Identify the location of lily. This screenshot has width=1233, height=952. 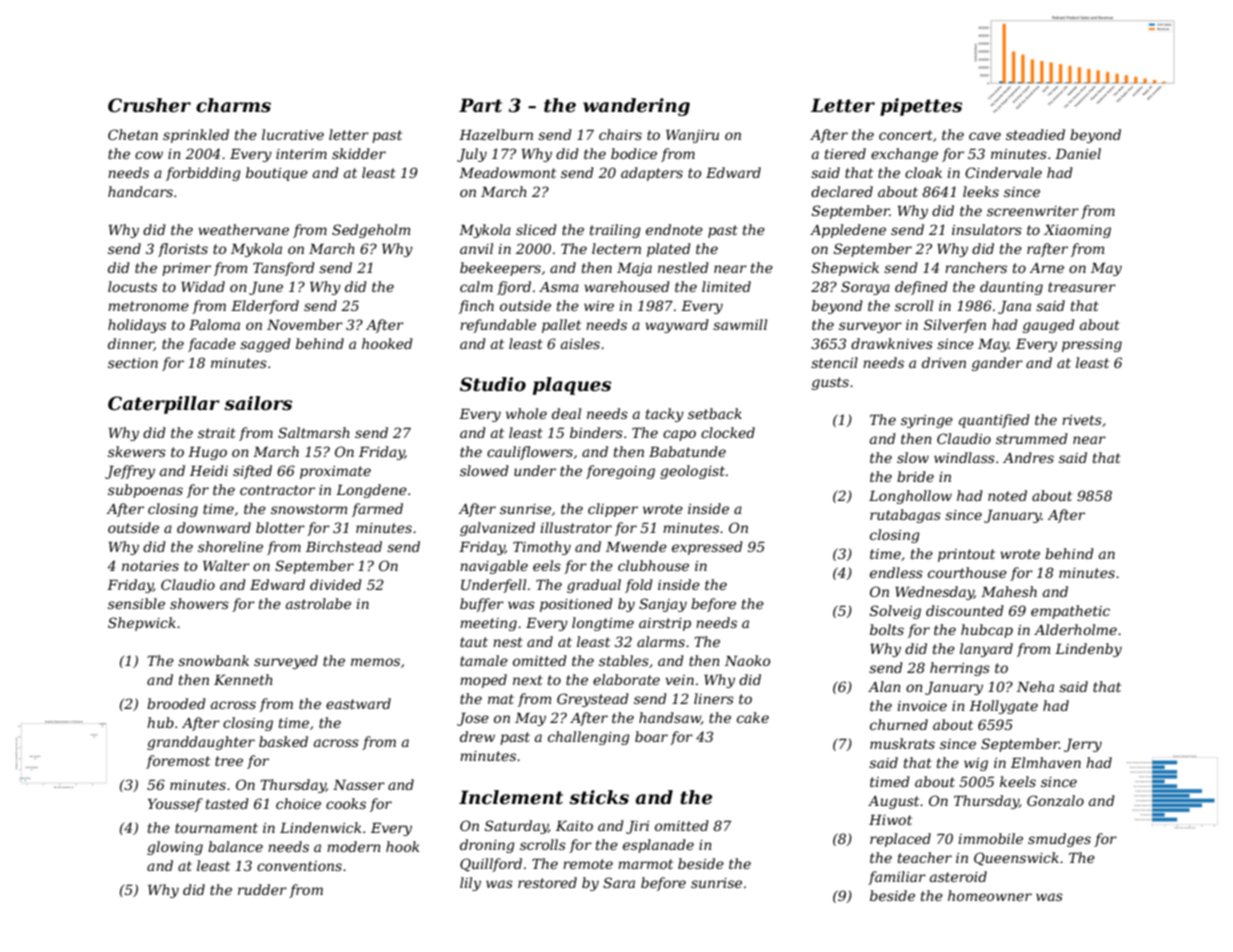
(470, 884).
